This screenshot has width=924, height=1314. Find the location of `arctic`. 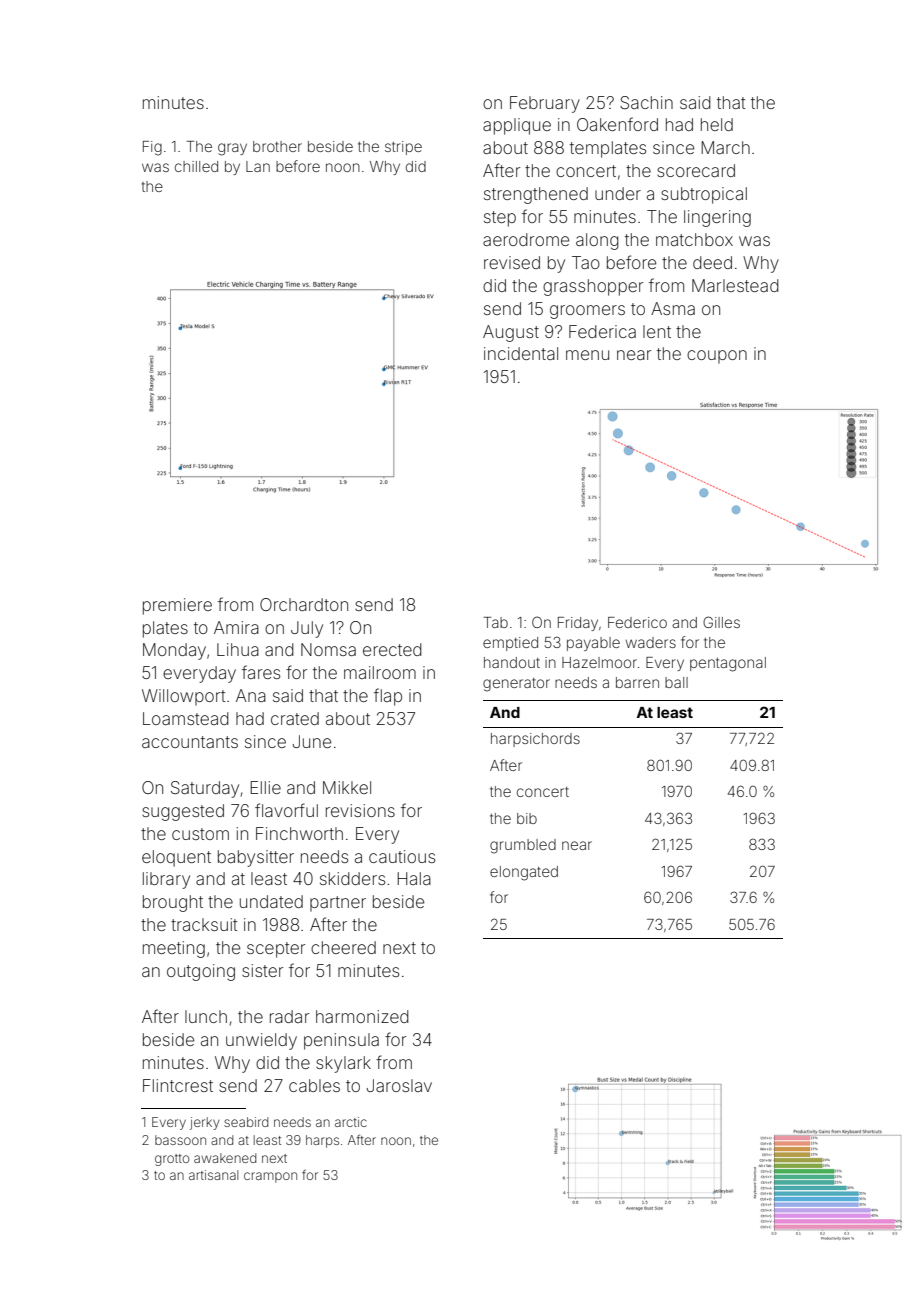

arctic is located at coordinates (351, 1122).
